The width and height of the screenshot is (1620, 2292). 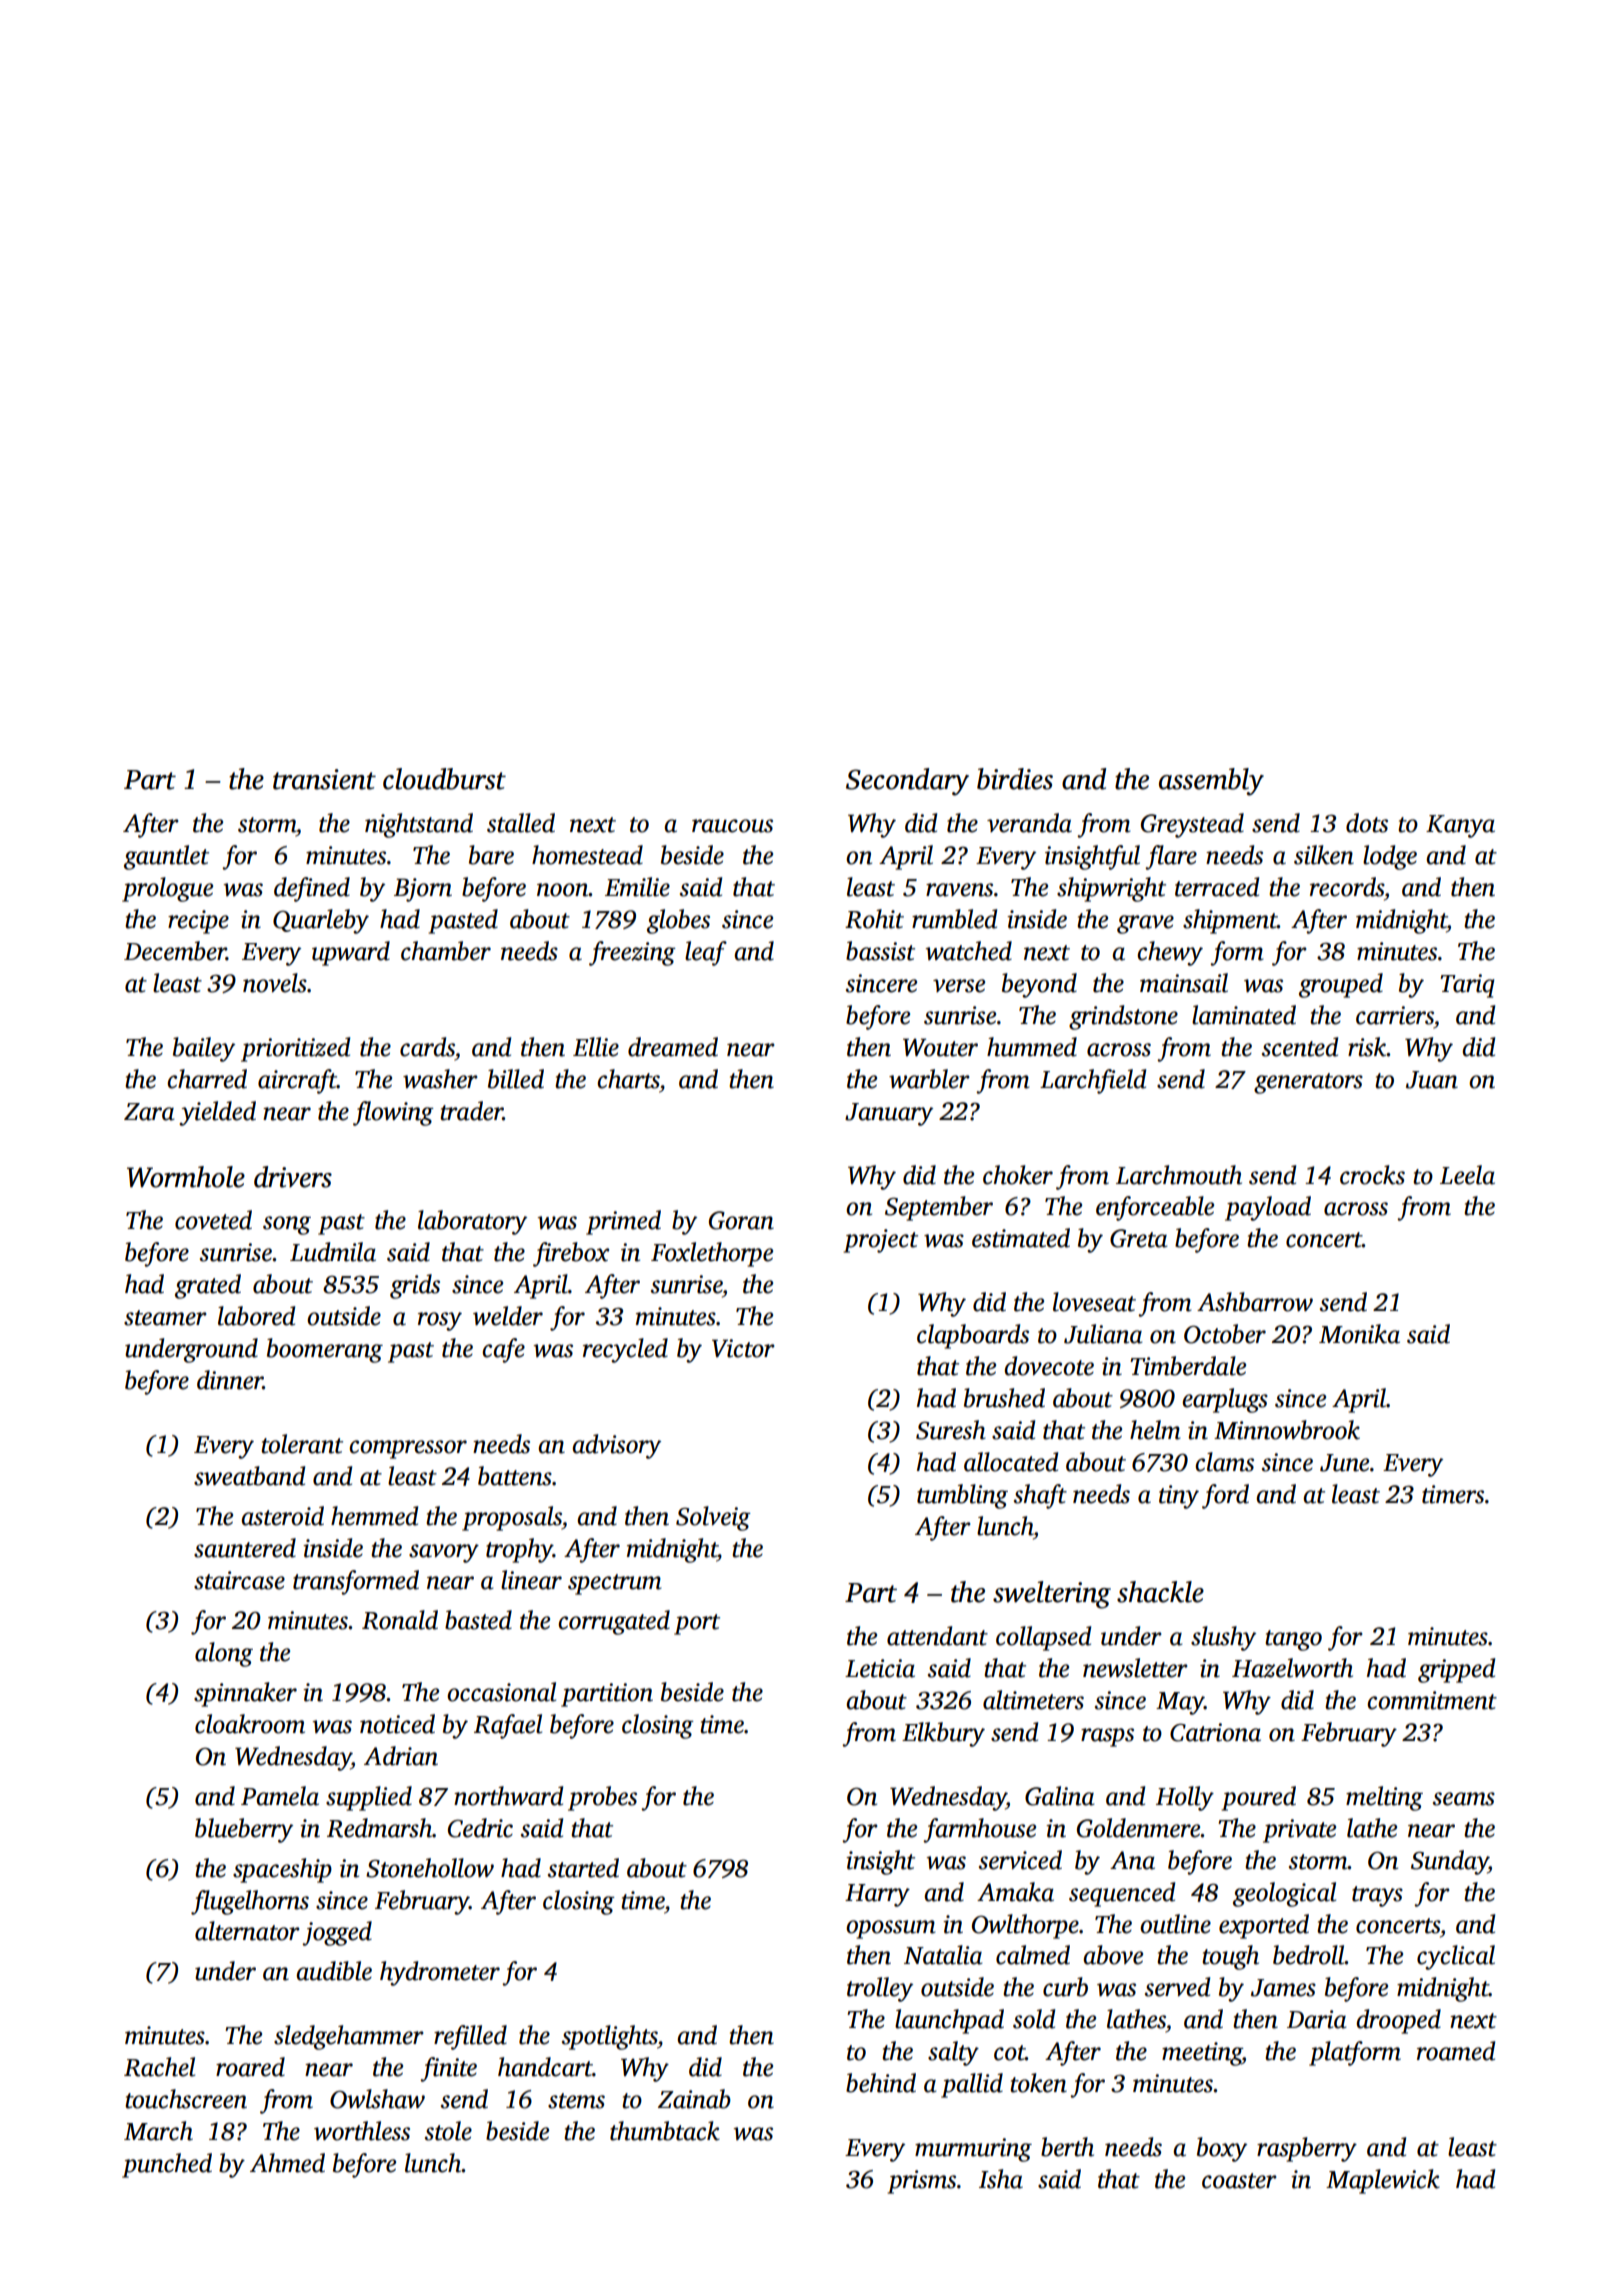 I want to click on noticed, so click(x=397, y=1724).
